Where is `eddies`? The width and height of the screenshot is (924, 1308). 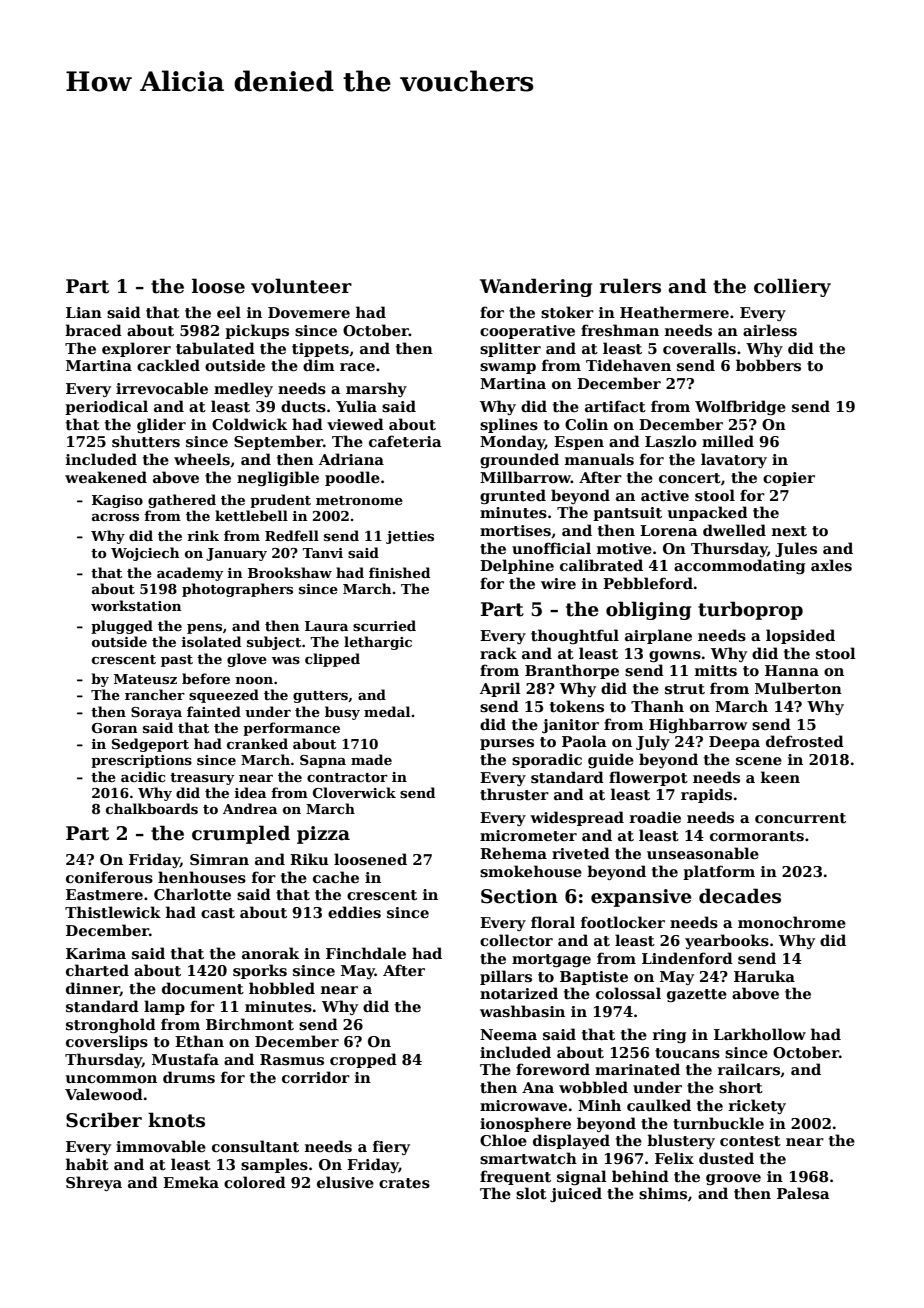 eddies is located at coordinates (354, 912).
